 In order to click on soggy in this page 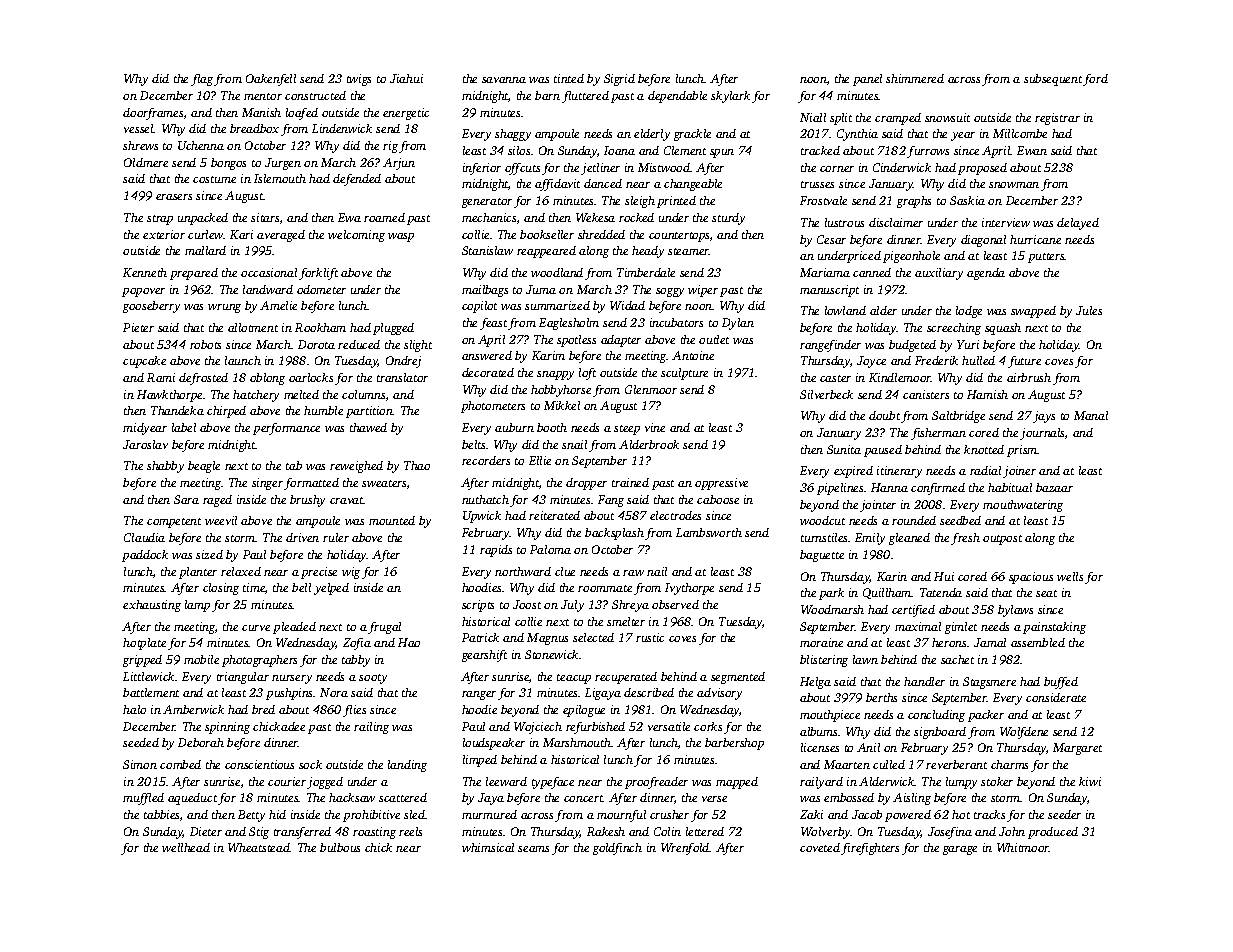, I will do `click(670, 292)`.
